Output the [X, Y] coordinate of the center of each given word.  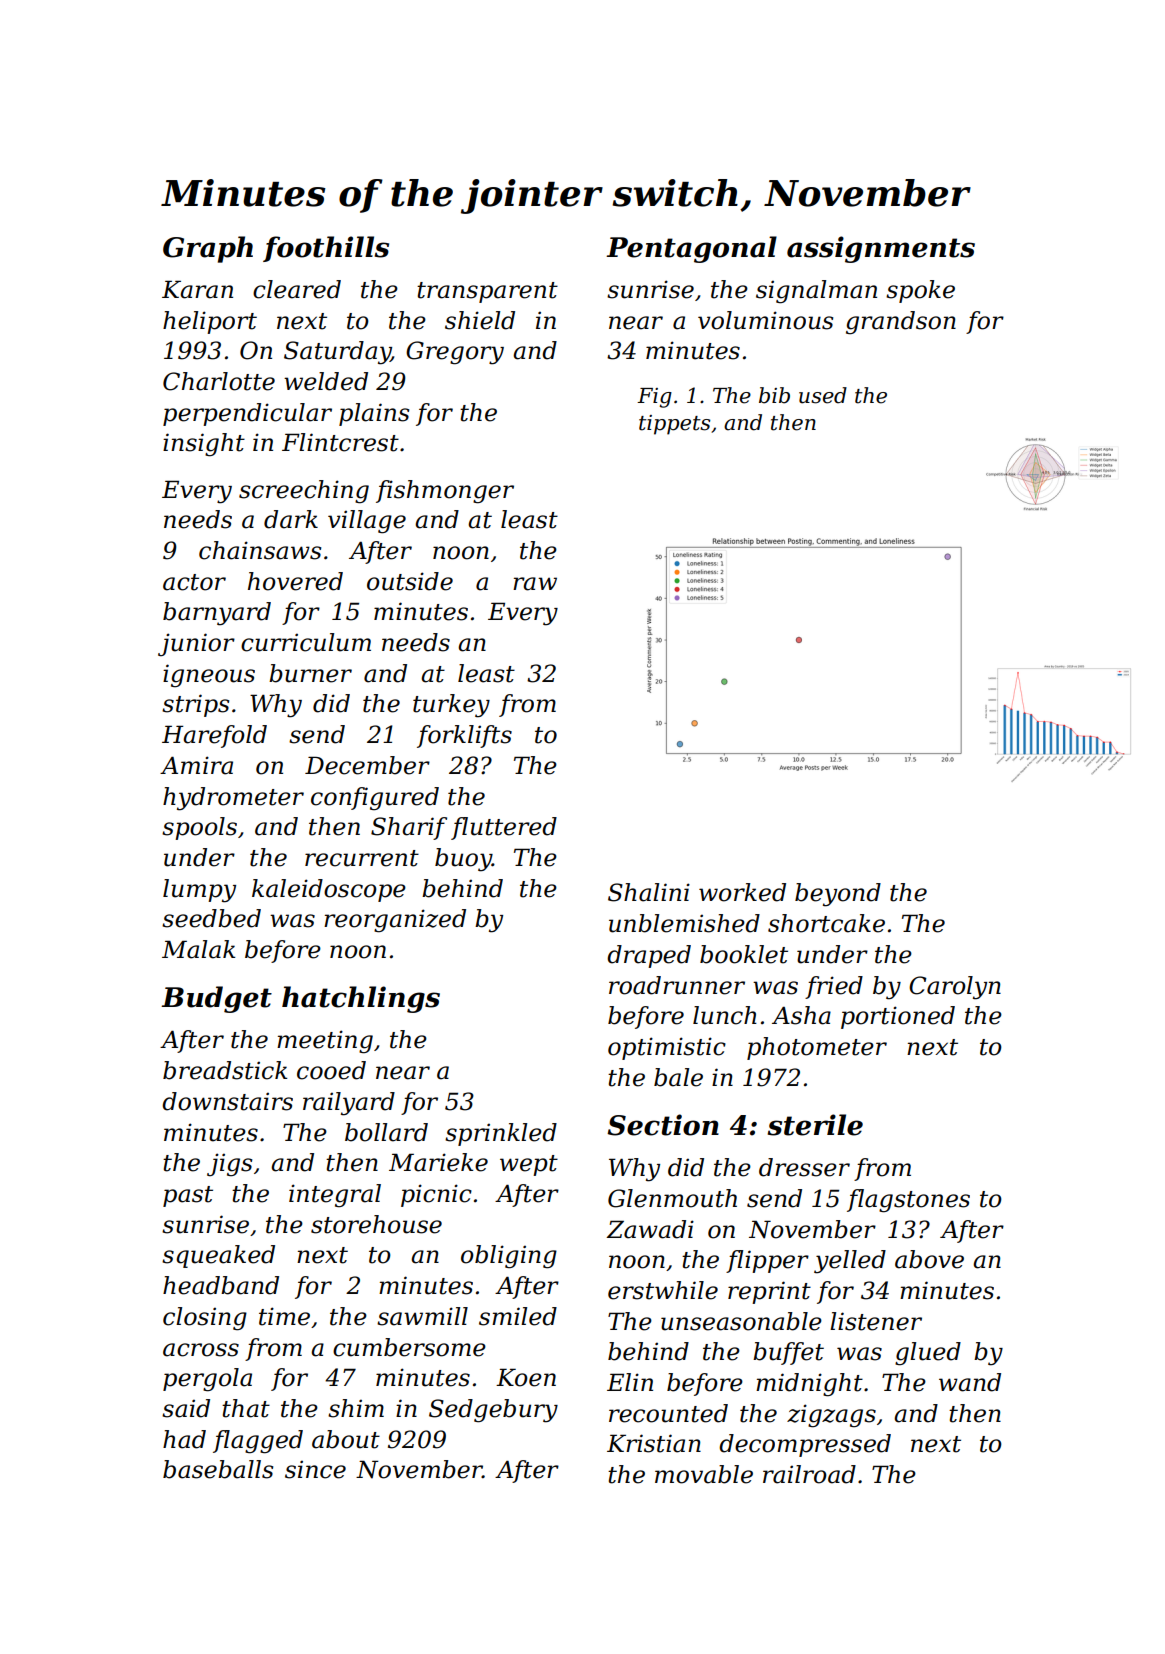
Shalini [649, 892]
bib [774, 395]
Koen [526, 1377]
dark [291, 519]
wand [970, 1382]
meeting [325, 1042]
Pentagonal [691, 249]
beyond [838, 895]
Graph [208, 249]
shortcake [826, 923]
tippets [674, 425]
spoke [920, 291]
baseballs [218, 1469]
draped [649, 956]
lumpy [199, 891]
